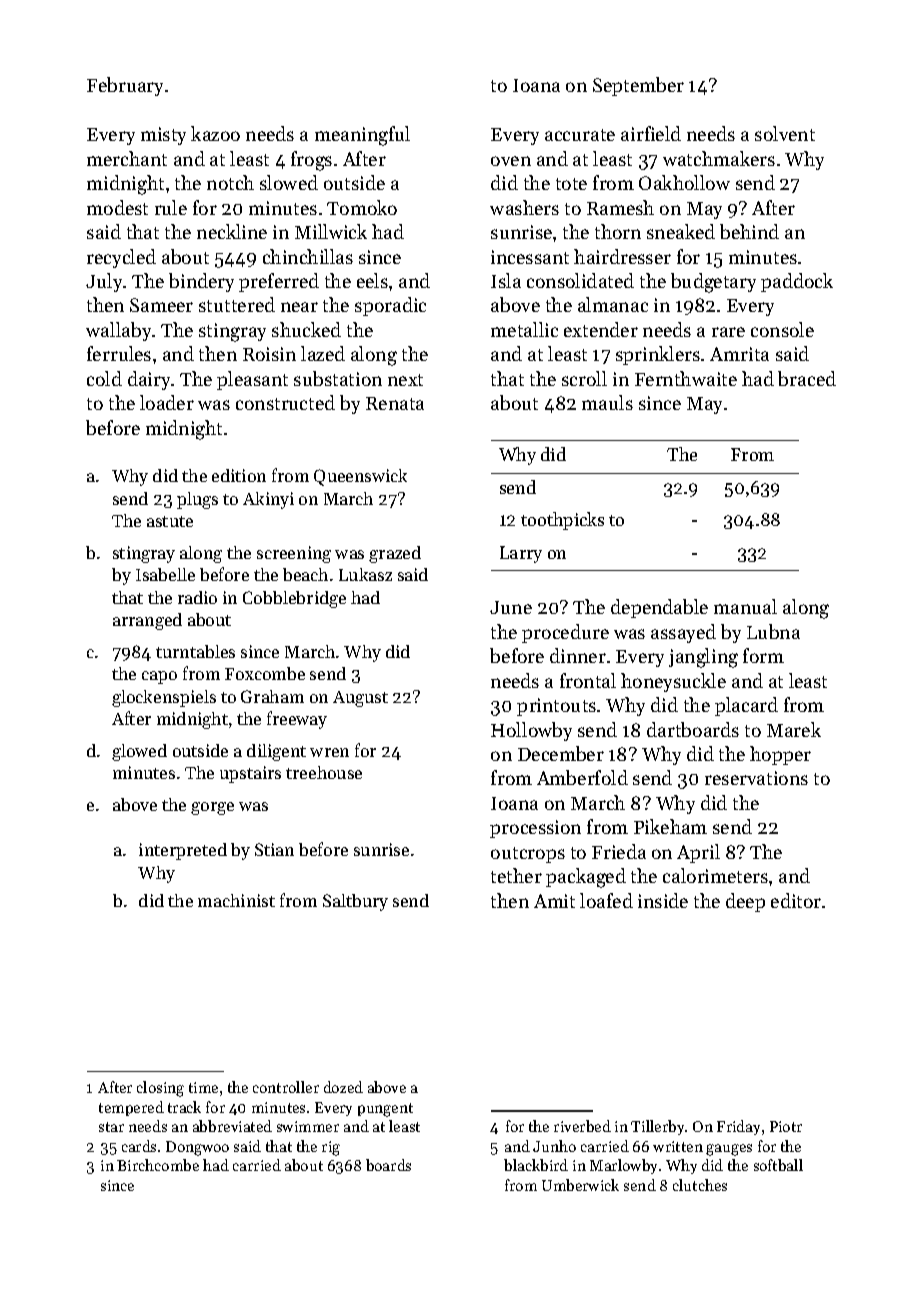 This screenshot has width=924, height=1311. I want to click on manual, so click(745, 606).
